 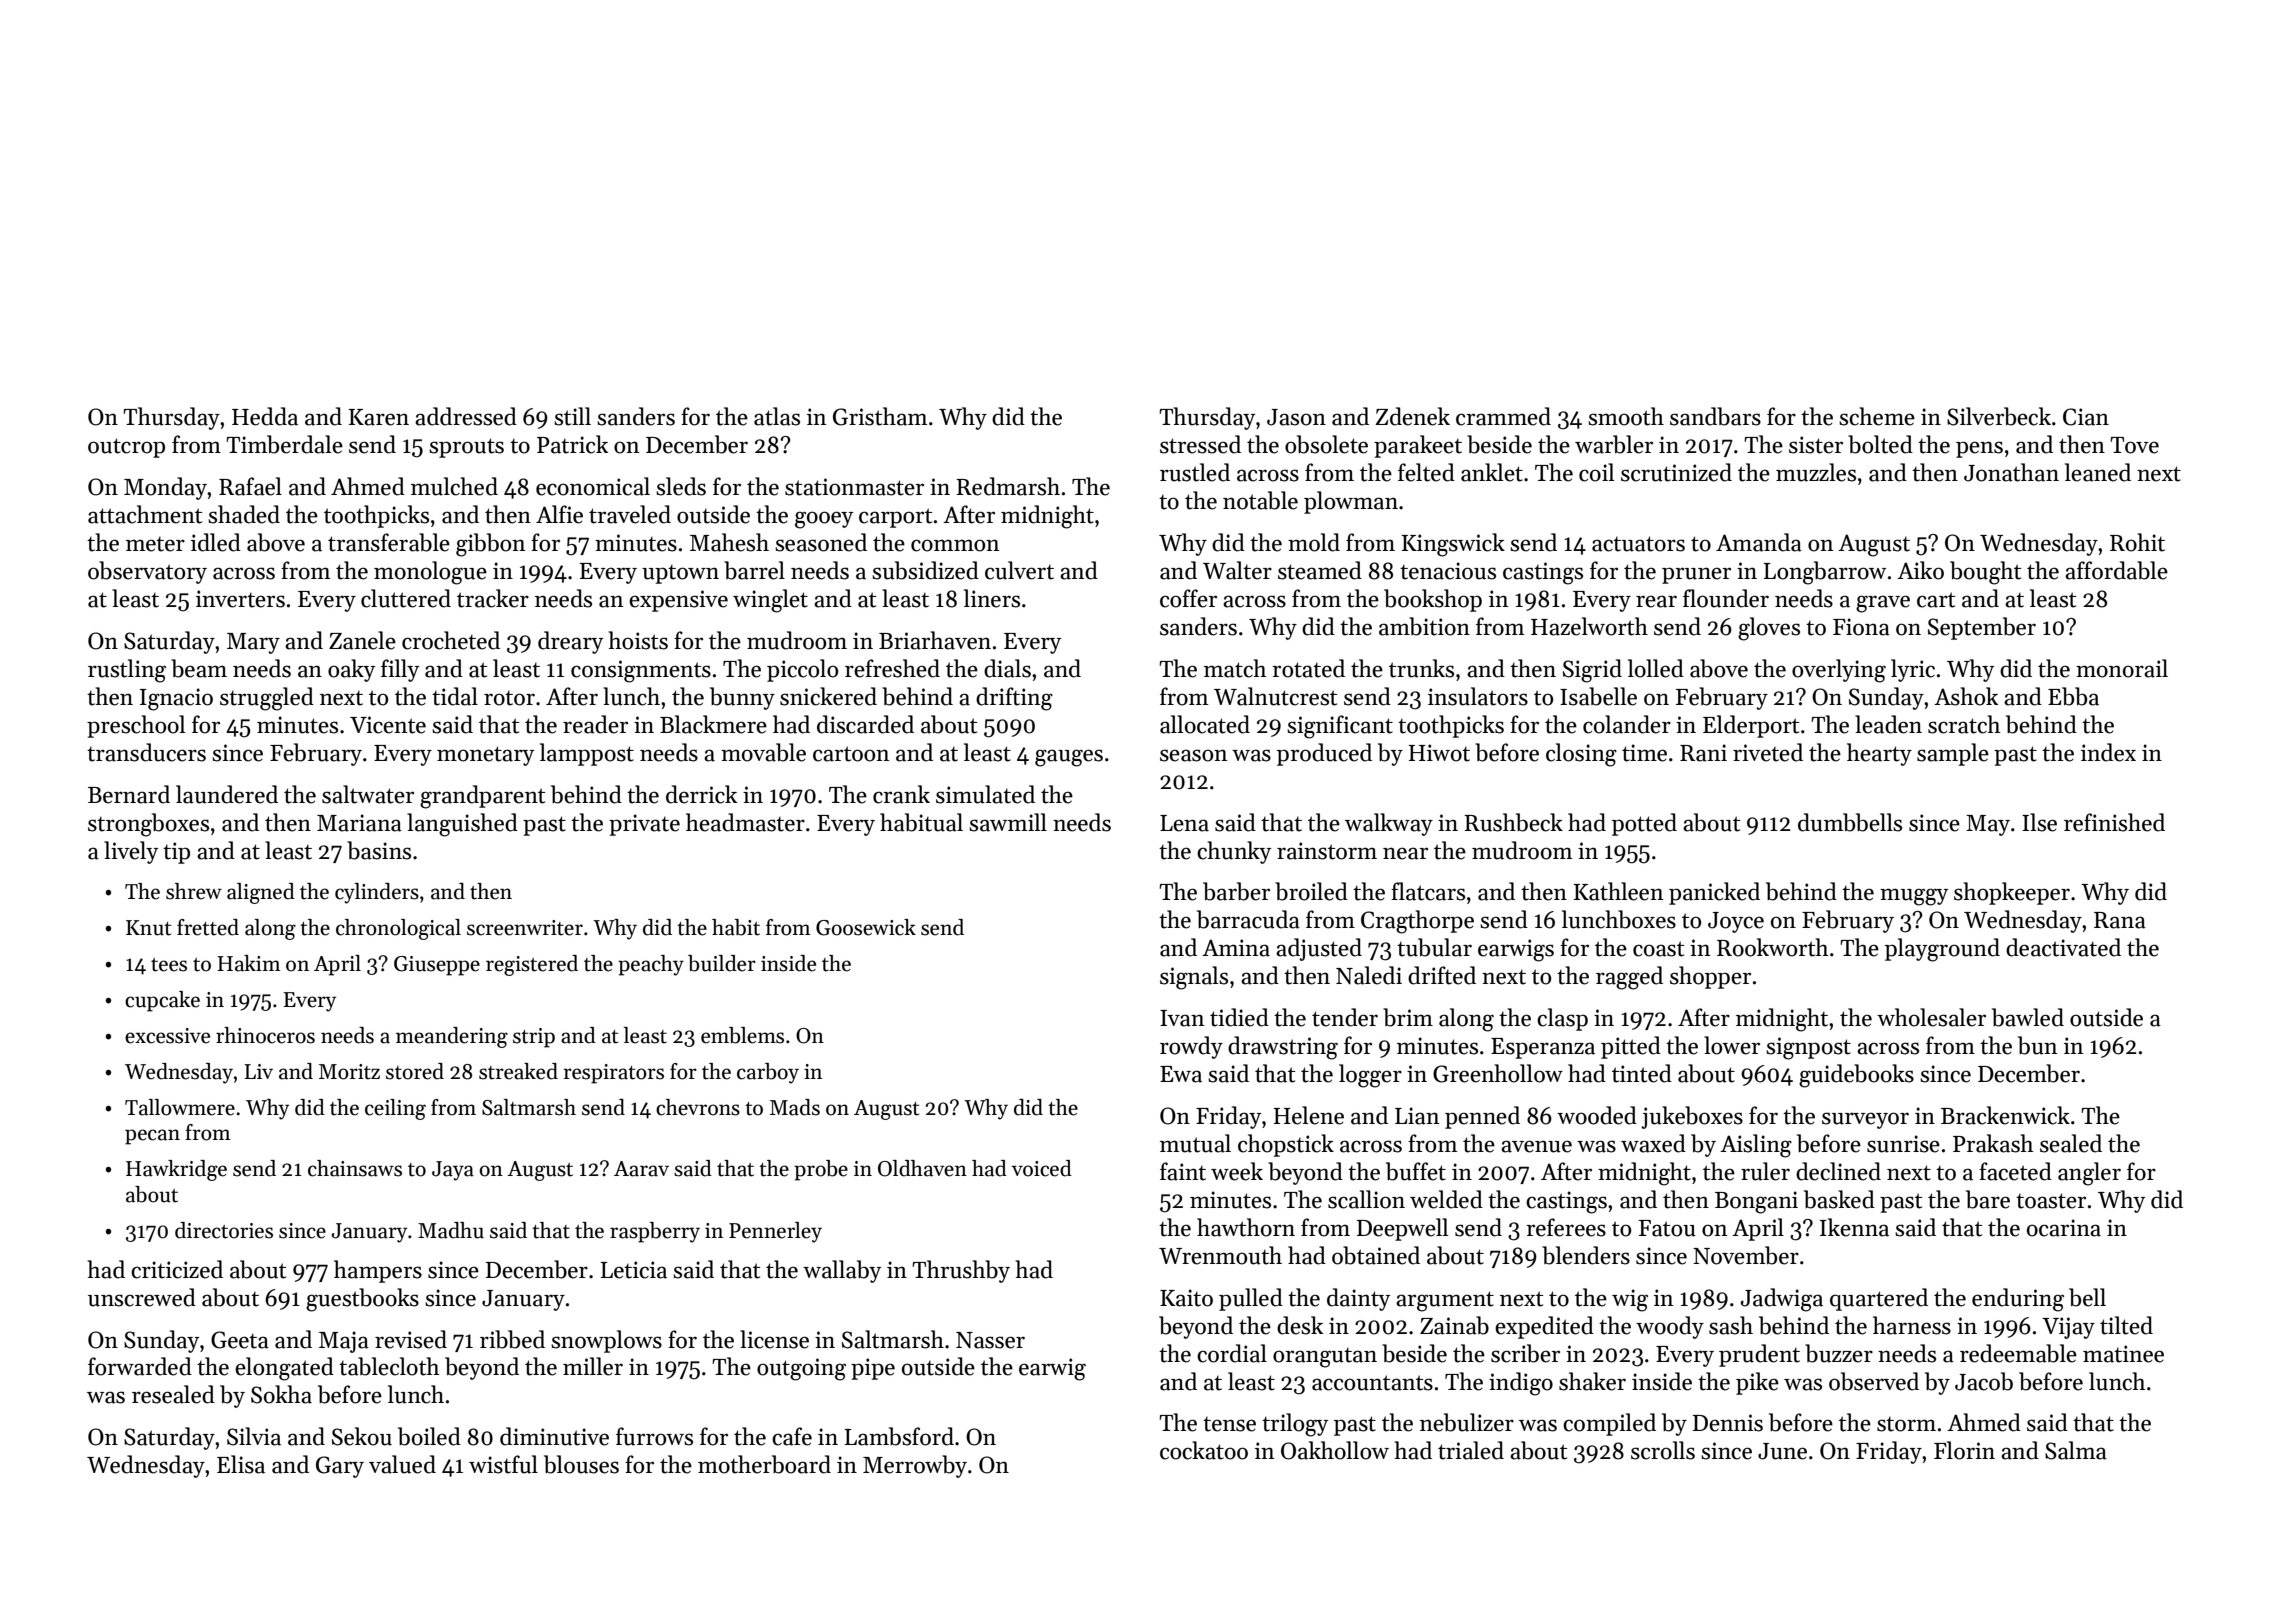 I want to click on Elisa, so click(x=241, y=1464).
